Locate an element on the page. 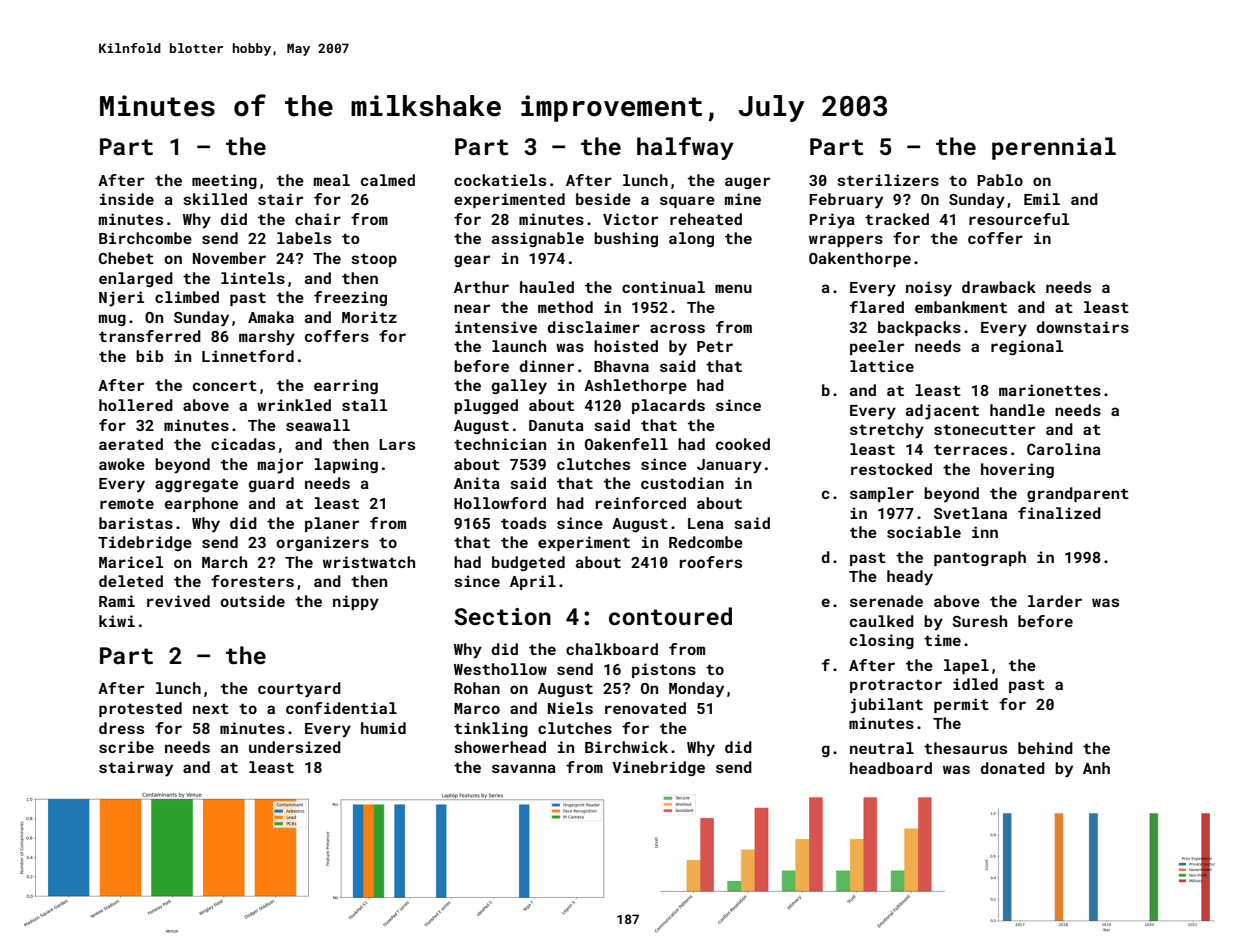 This image has height=952, width=1233. remote is located at coordinates (127, 503).
